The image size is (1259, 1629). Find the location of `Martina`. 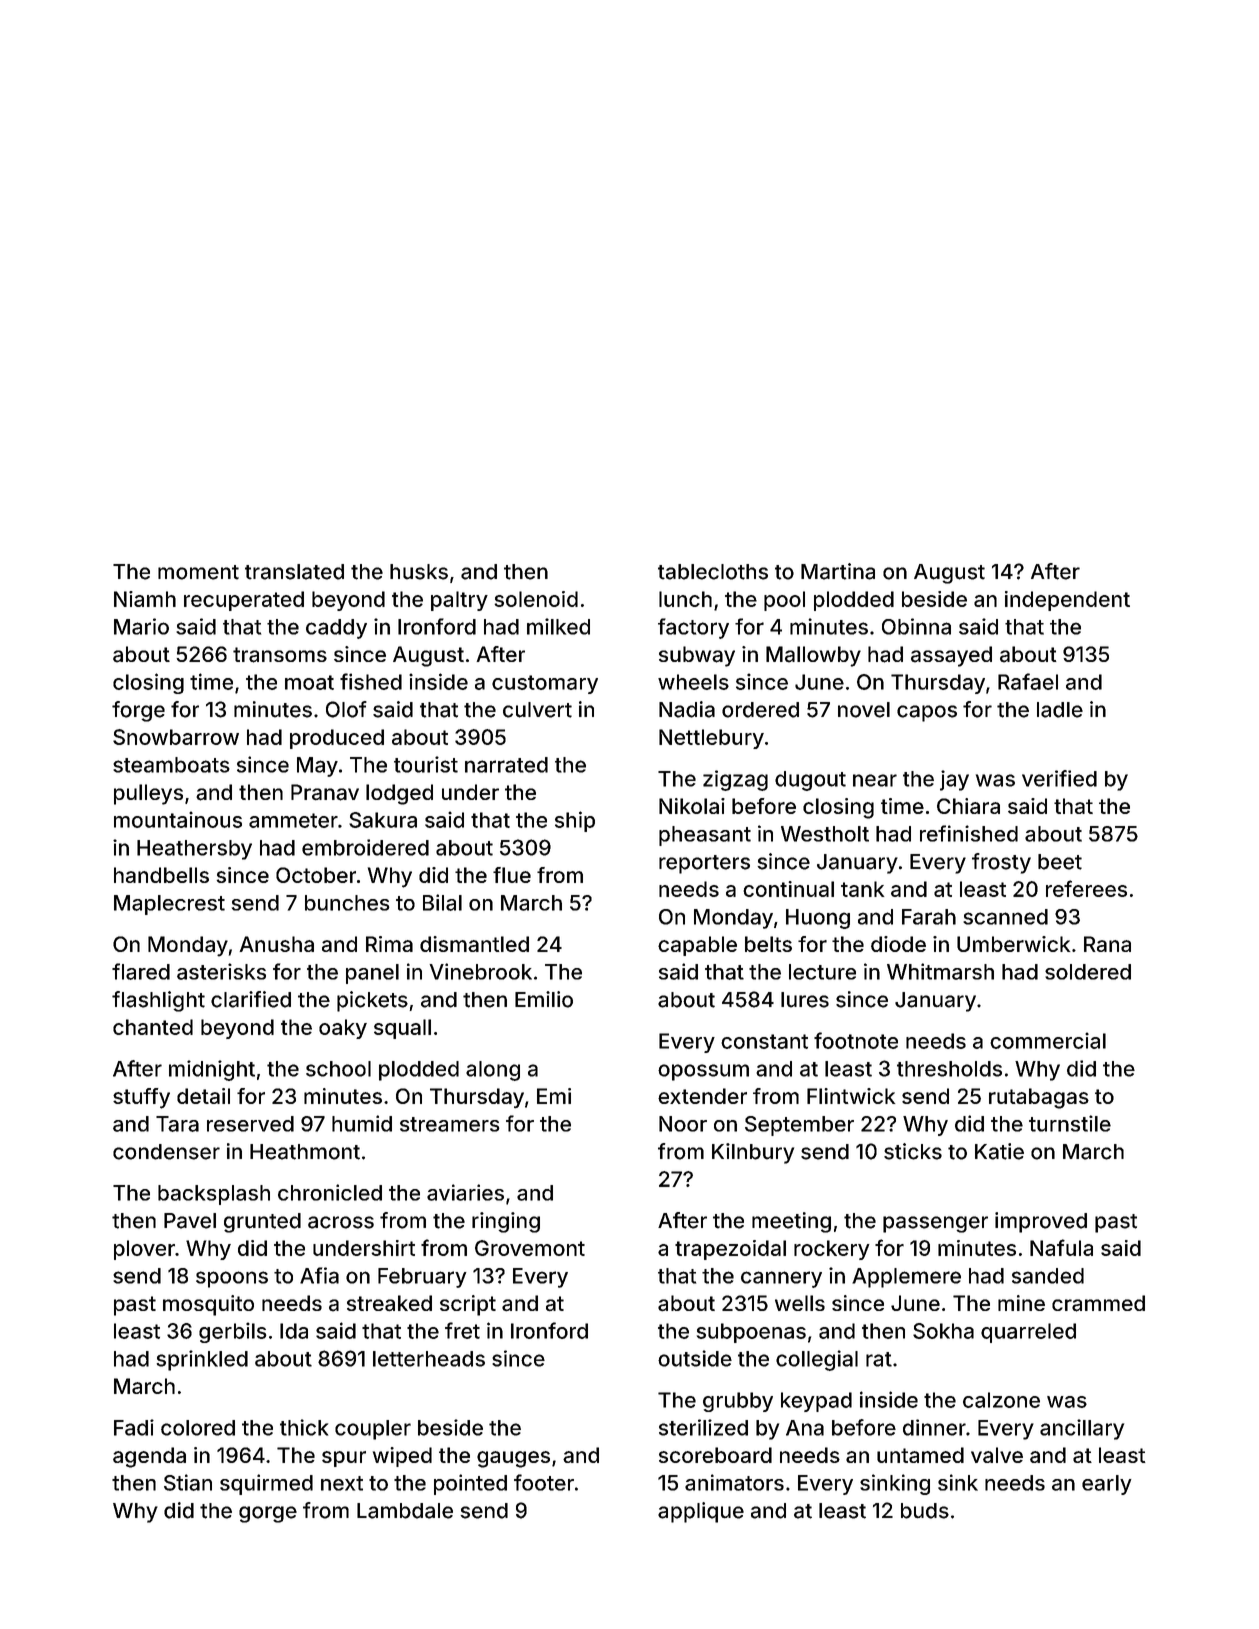

Martina is located at coordinates (838, 571).
